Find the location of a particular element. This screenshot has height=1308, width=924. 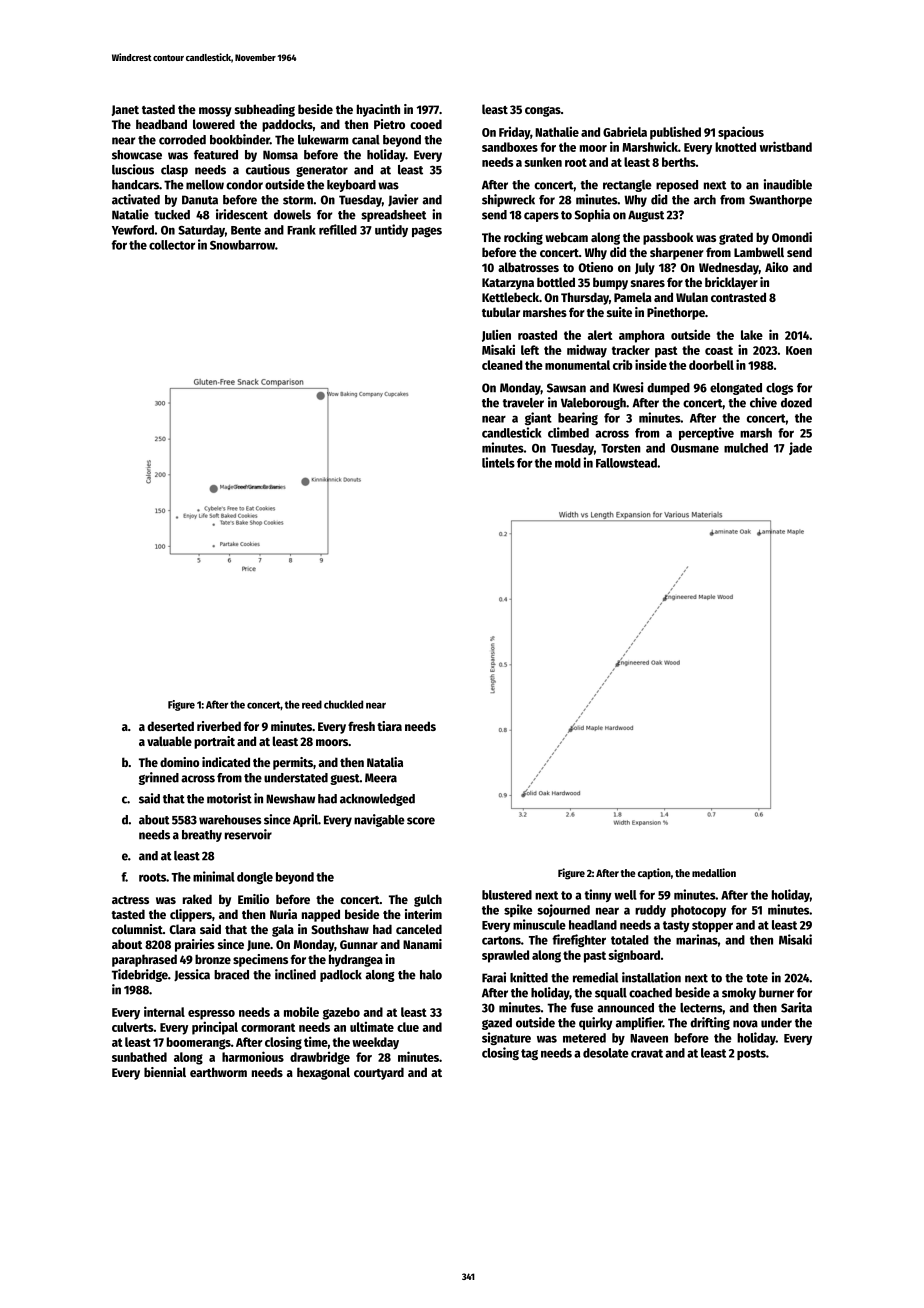

Katarzyna is located at coordinates (508, 284).
